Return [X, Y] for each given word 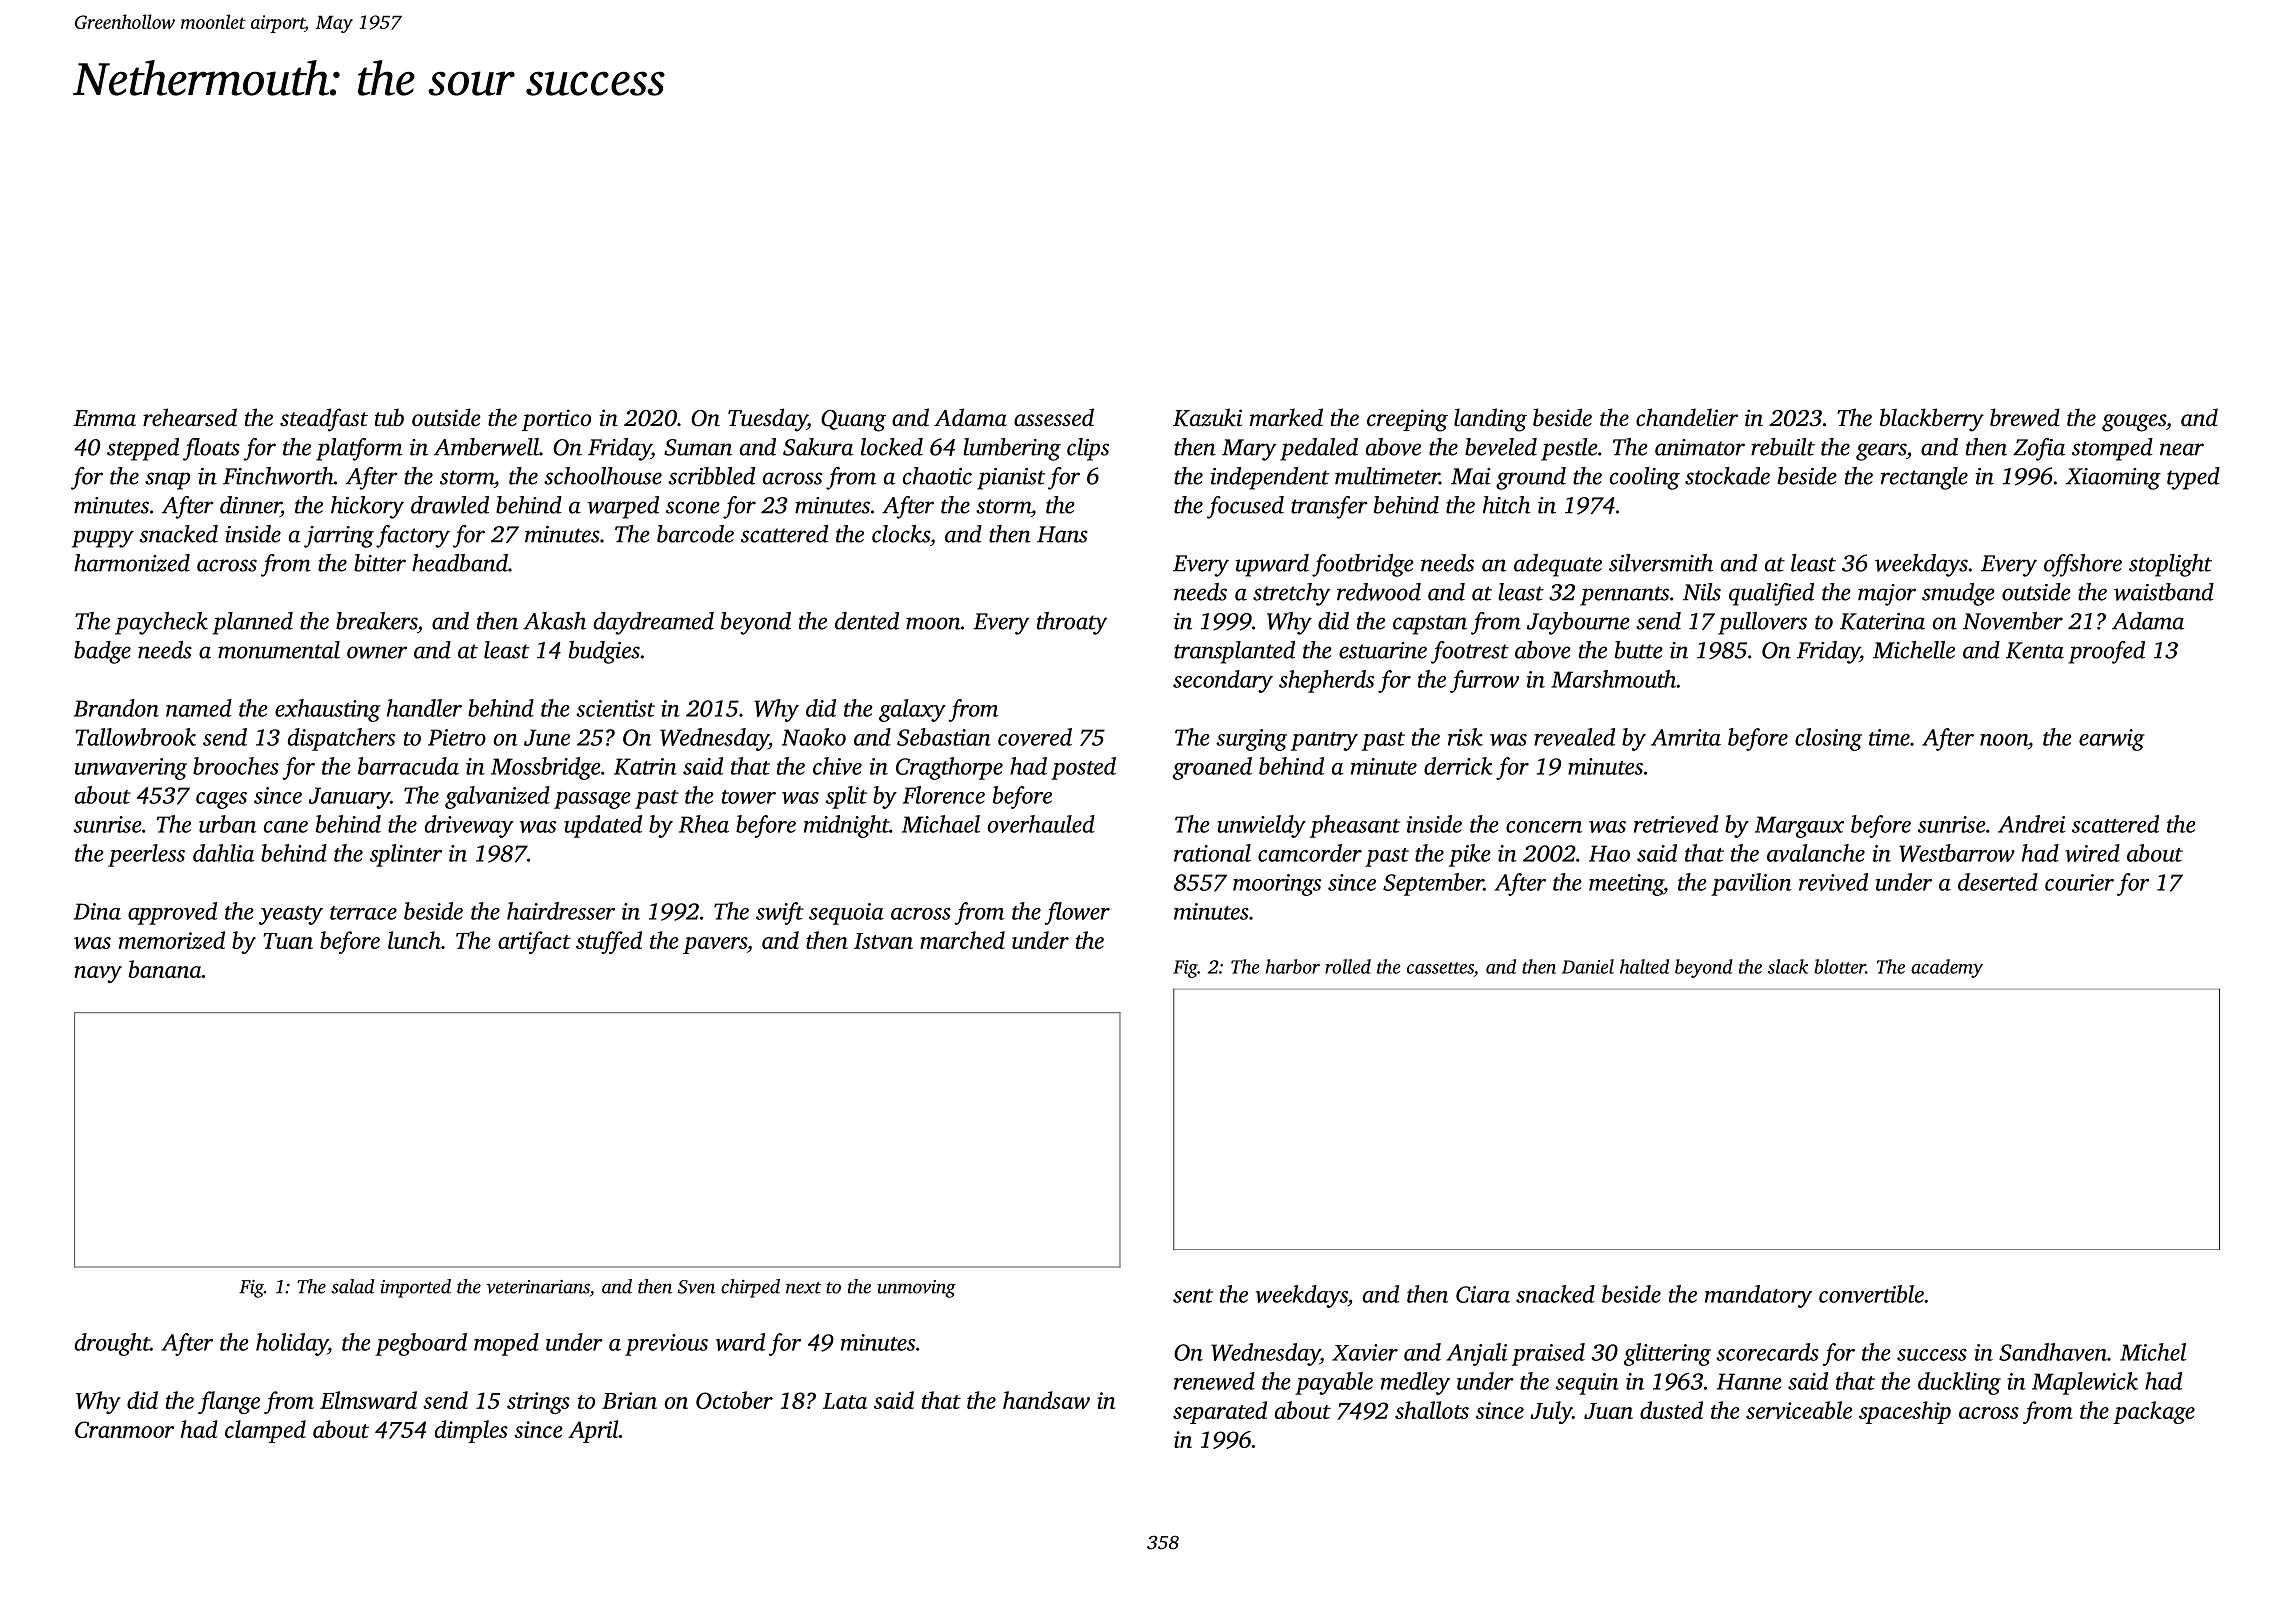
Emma [104, 418]
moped [506, 1344]
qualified [1771, 594]
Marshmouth [1613, 679]
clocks [901, 534]
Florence [944, 795]
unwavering [131, 769]
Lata [845, 1401]
